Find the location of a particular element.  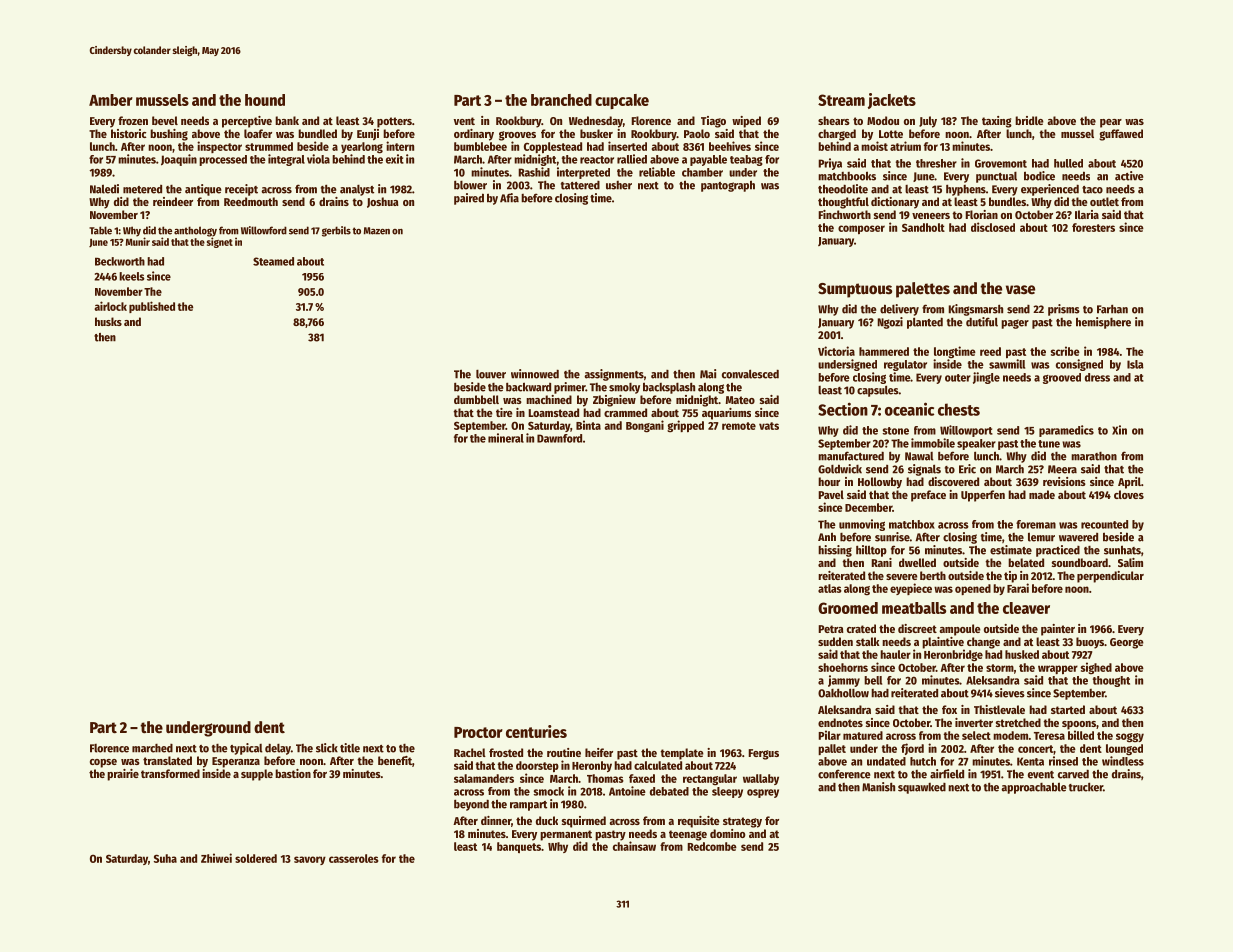

Upperfen is located at coordinates (983, 496).
